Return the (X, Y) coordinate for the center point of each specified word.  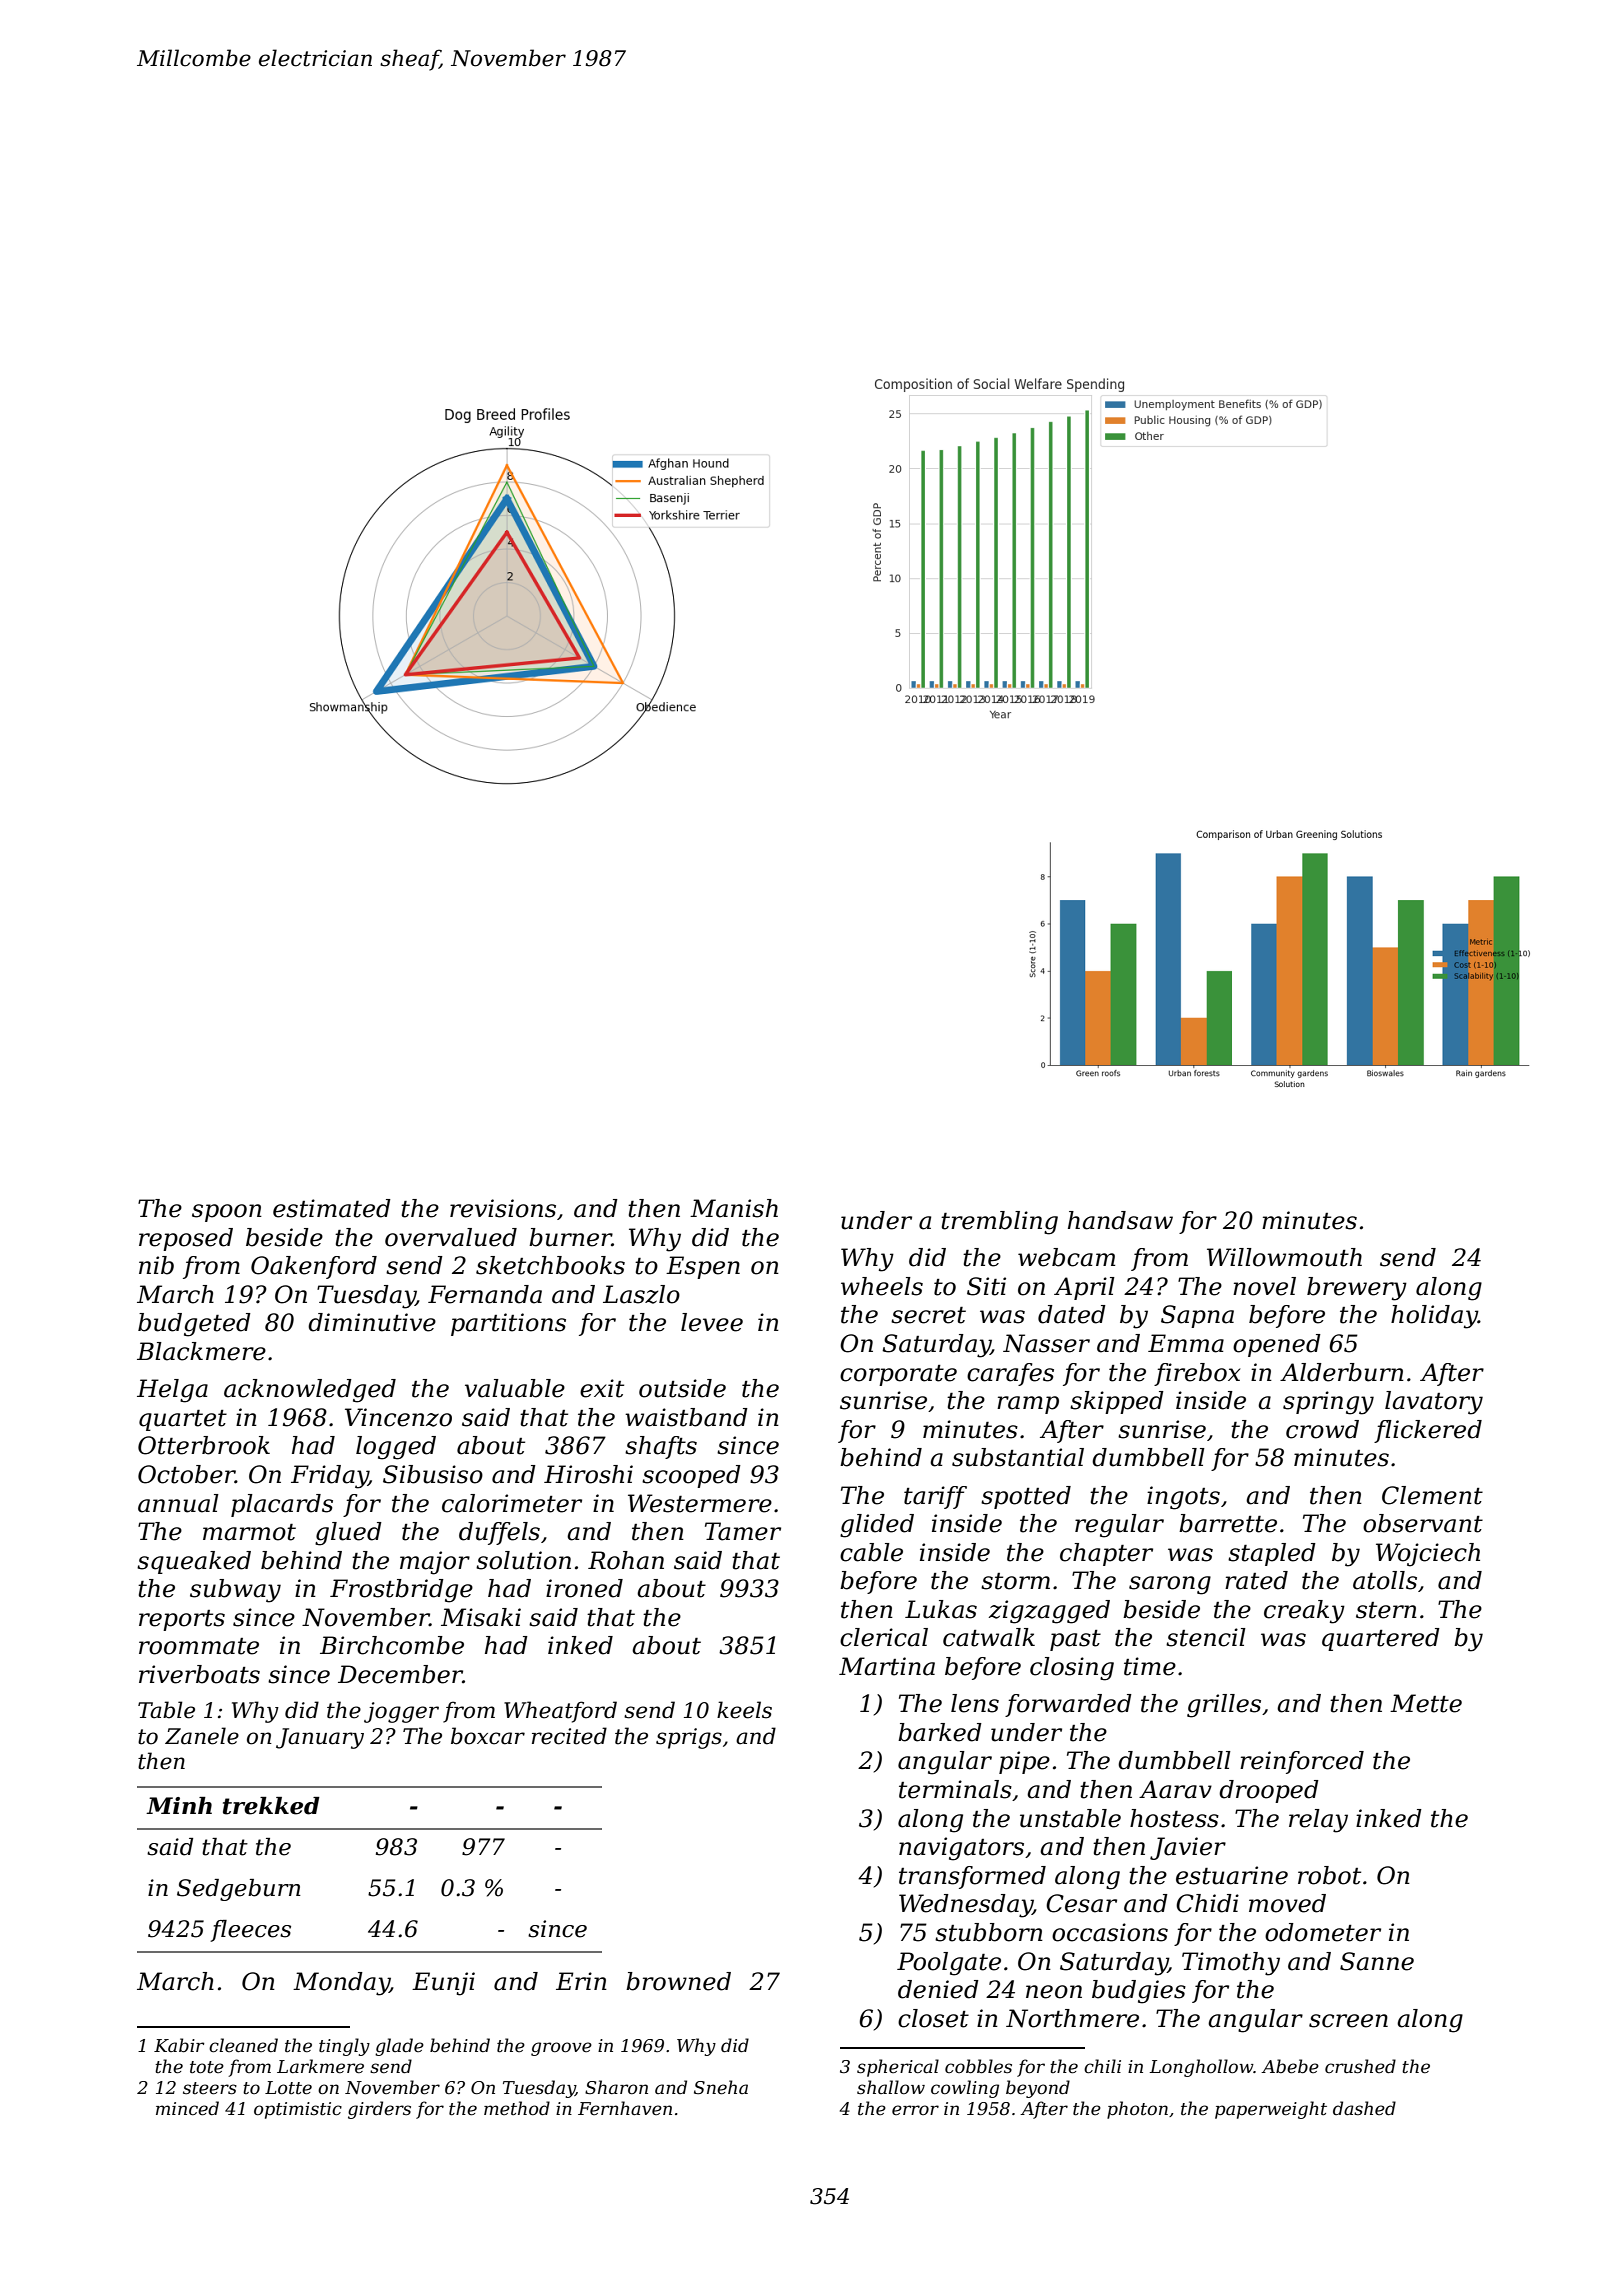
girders (379, 2110)
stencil (1206, 1637)
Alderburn (1342, 1372)
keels (744, 1710)
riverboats (199, 1674)
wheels (882, 1286)
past (1075, 1640)
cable (871, 1552)
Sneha (721, 2087)
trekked (271, 1806)
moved (1287, 1903)
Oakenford (314, 1267)
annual (178, 1503)
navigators (961, 1849)
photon (1137, 2110)
